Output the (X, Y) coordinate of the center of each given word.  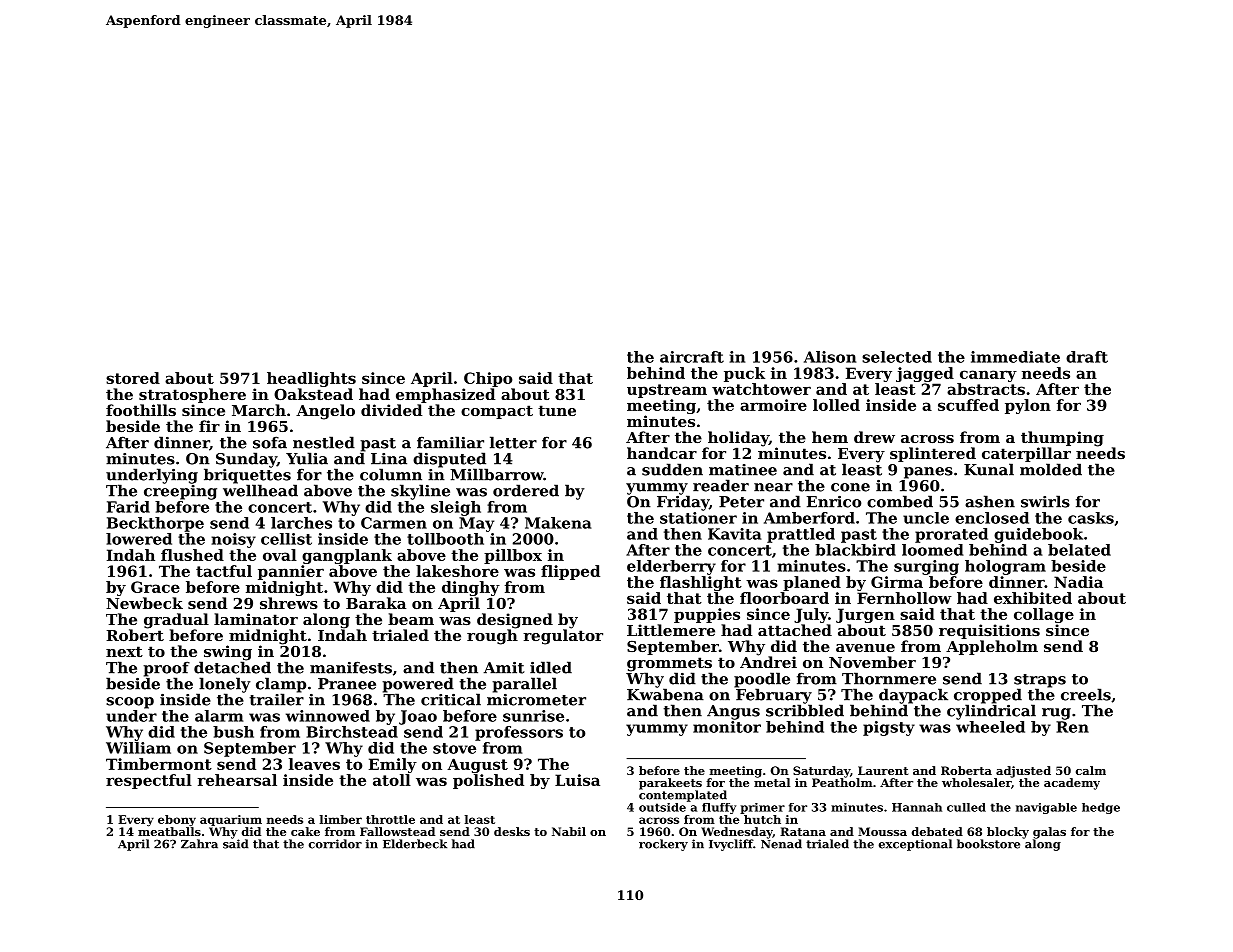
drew (874, 437)
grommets (669, 664)
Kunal (989, 469)
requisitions (989, 631)
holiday (738, 439)
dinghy (471, 588)
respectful (149, 781)
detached (232, 667)
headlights (311, 379)
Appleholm (992, 647)
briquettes (247, 476)
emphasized (445, 395)
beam (411, 619)
